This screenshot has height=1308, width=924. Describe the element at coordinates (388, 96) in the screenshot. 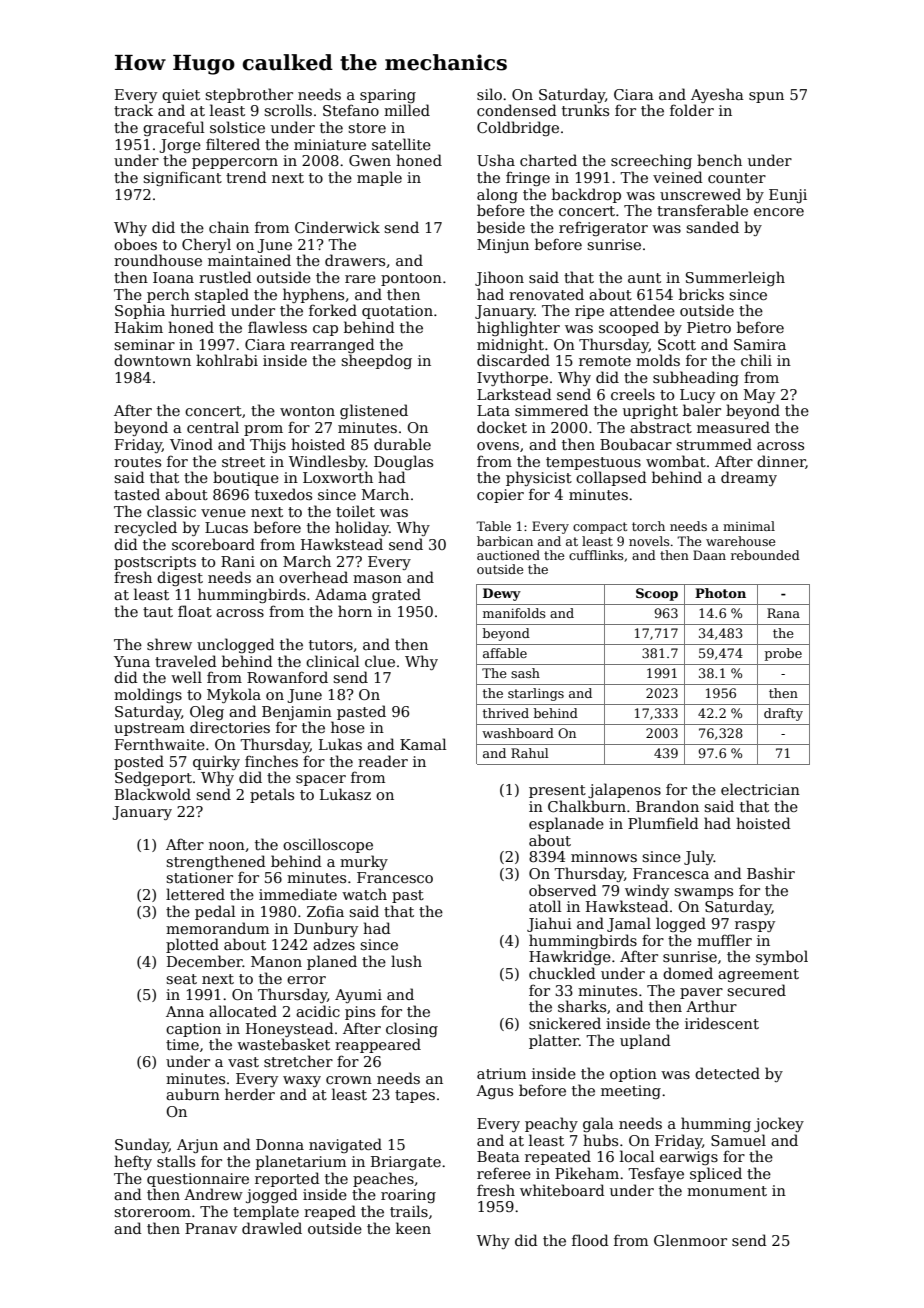

I see `sparing` at that location.
